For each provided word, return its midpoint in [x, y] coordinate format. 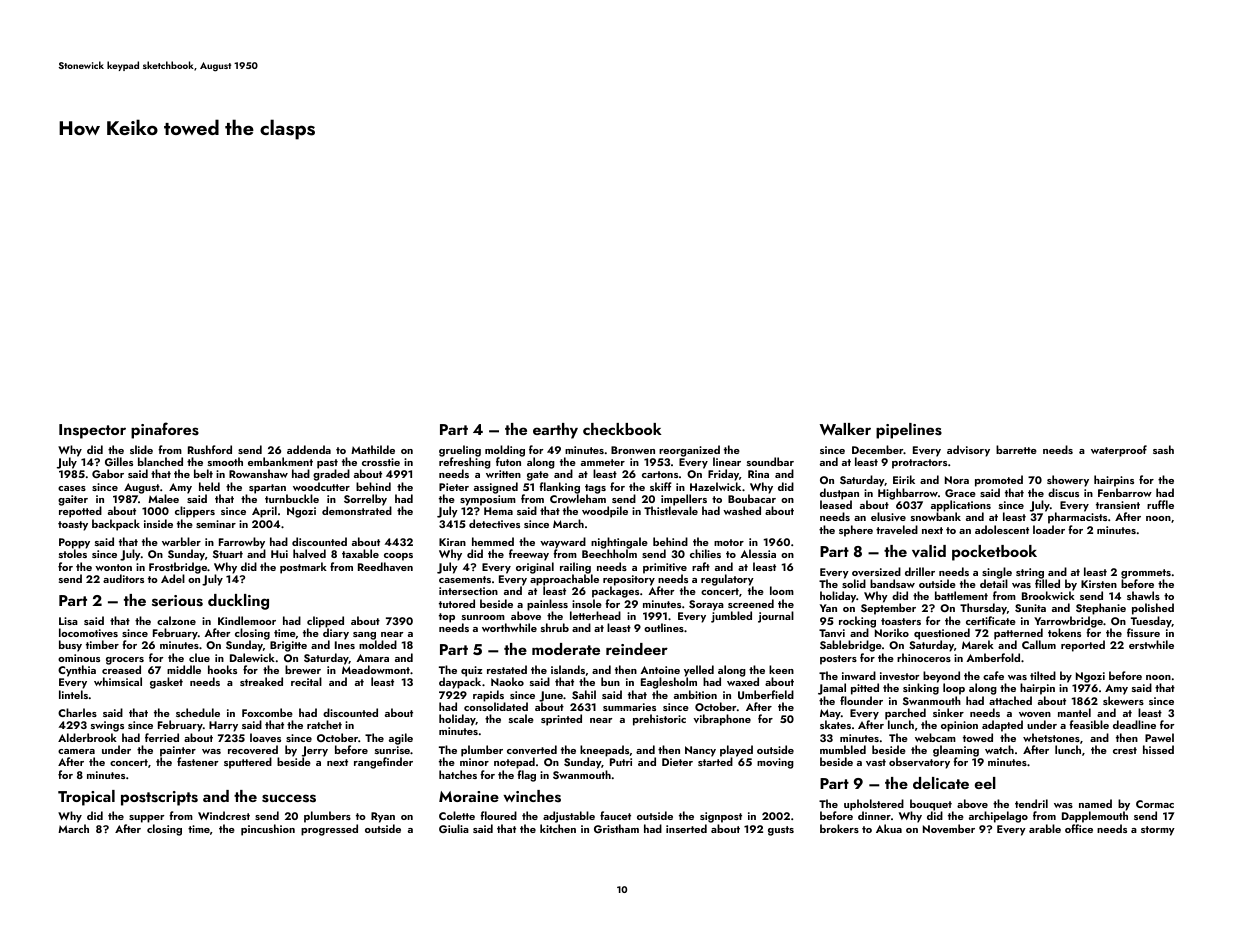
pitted [865, 689]
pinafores [165, 430]
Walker [845, 429]
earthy [555, 431]
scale [521, 718]
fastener [198, 761]
